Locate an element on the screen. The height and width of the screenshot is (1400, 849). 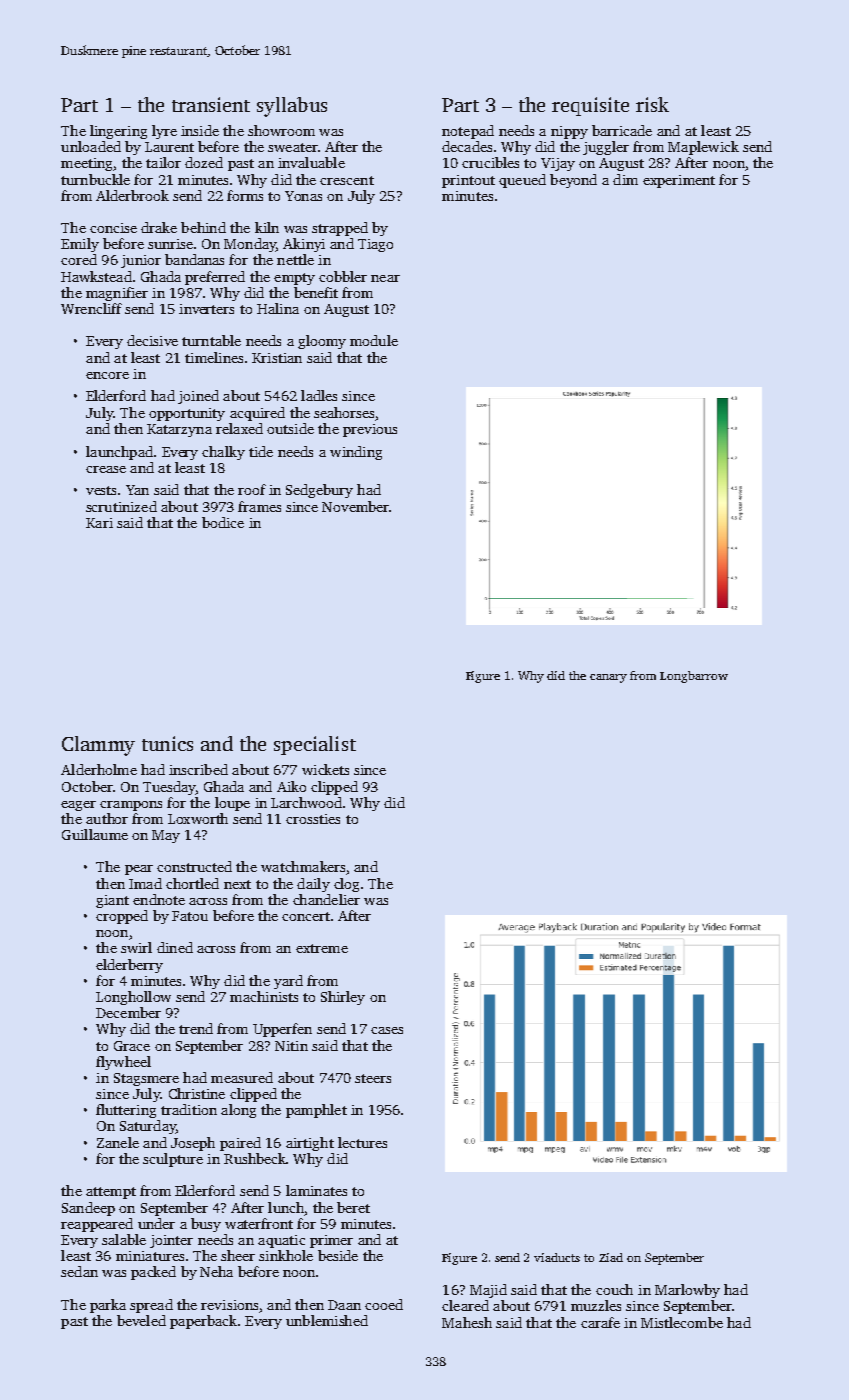
Longhollow is located at coordinates (133, 998).
